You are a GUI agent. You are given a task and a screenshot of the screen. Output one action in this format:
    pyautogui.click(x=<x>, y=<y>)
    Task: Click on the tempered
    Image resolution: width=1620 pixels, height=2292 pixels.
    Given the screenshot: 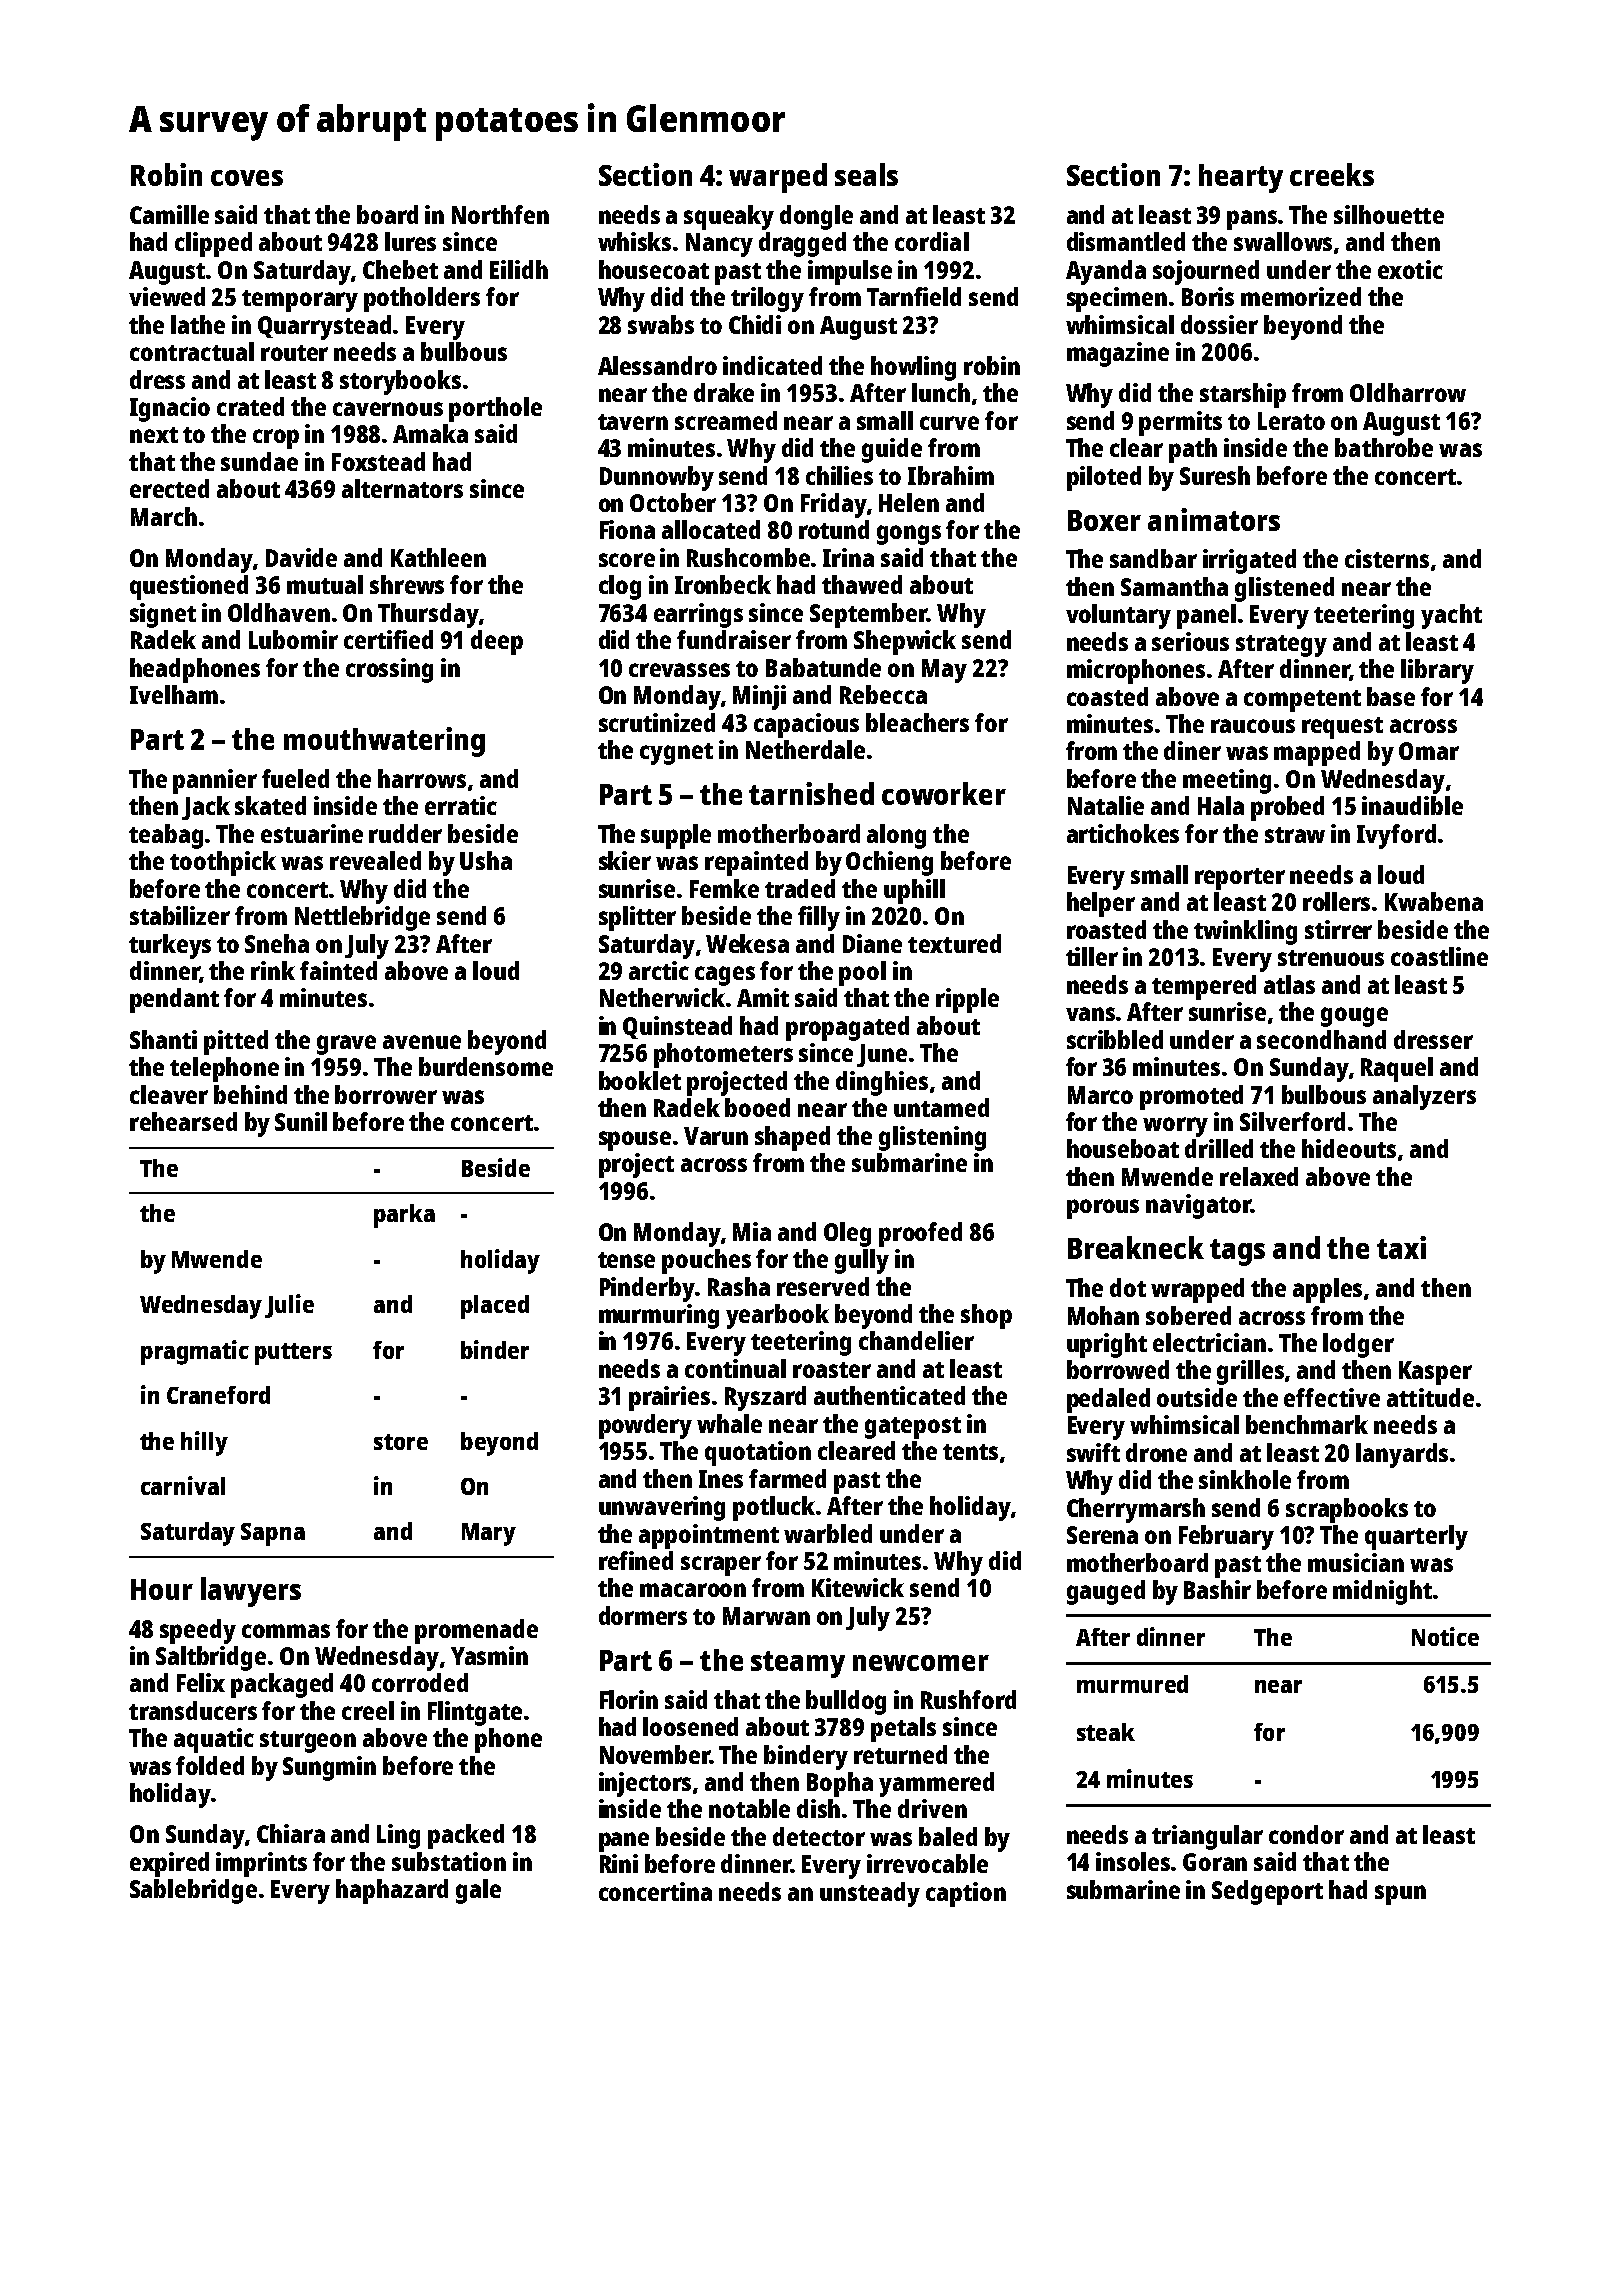 What is the action you would take?
    pyautogui.click(x=1204, y=987)
